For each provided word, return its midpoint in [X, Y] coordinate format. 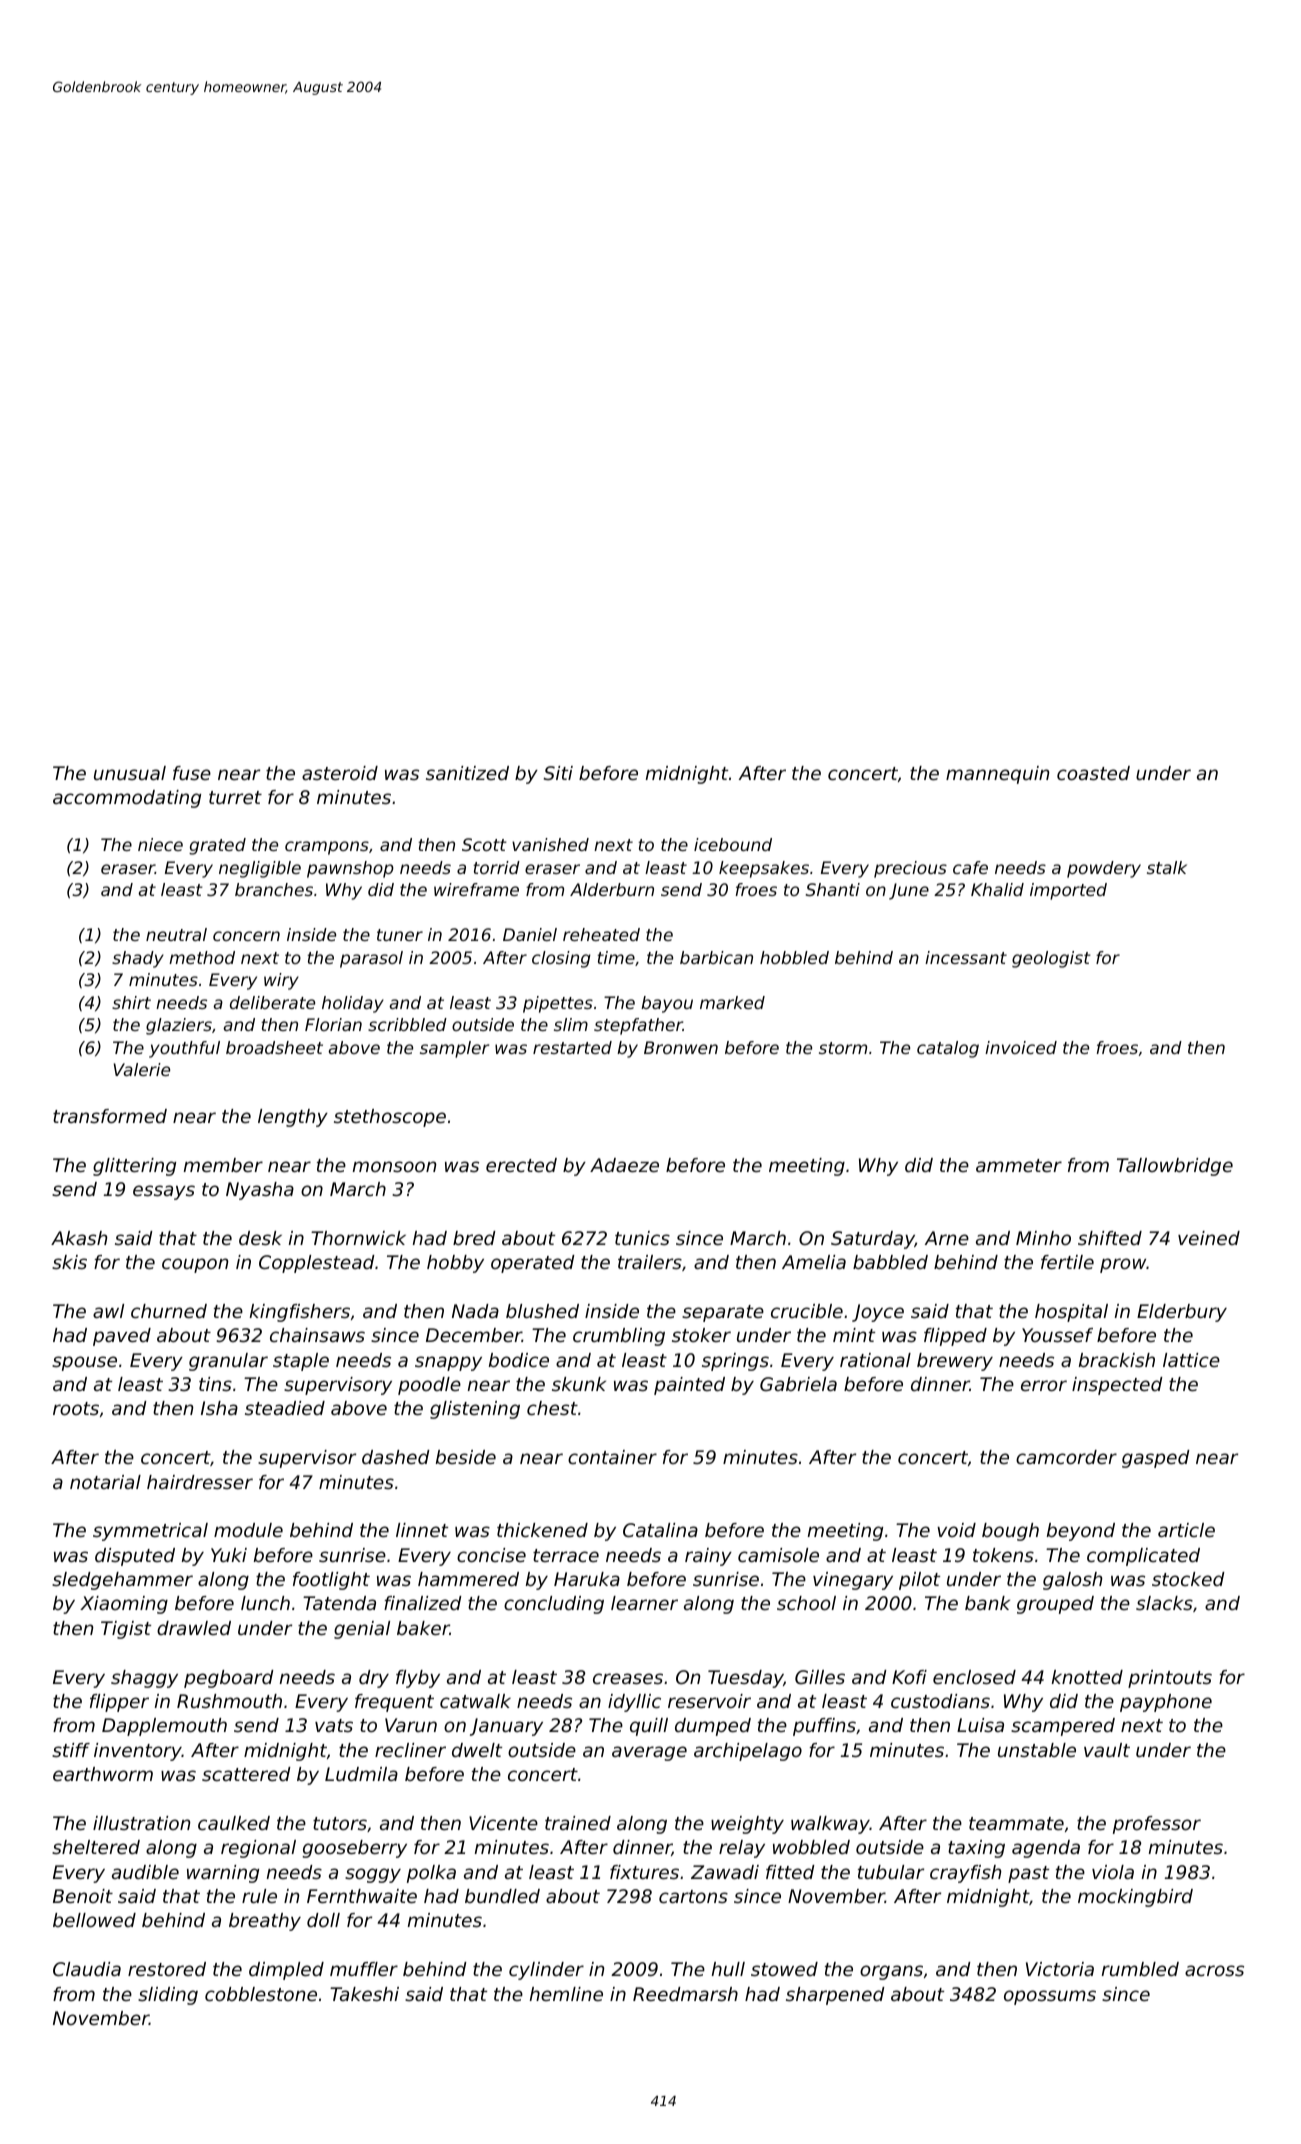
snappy [448, 1363]
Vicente [503, 1823]
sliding [168, 1996]
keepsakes [764, 869]
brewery [955, 1362]
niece [160, 844]
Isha [219, 1408]
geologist [1051, 959]
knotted [1087, 1677]
